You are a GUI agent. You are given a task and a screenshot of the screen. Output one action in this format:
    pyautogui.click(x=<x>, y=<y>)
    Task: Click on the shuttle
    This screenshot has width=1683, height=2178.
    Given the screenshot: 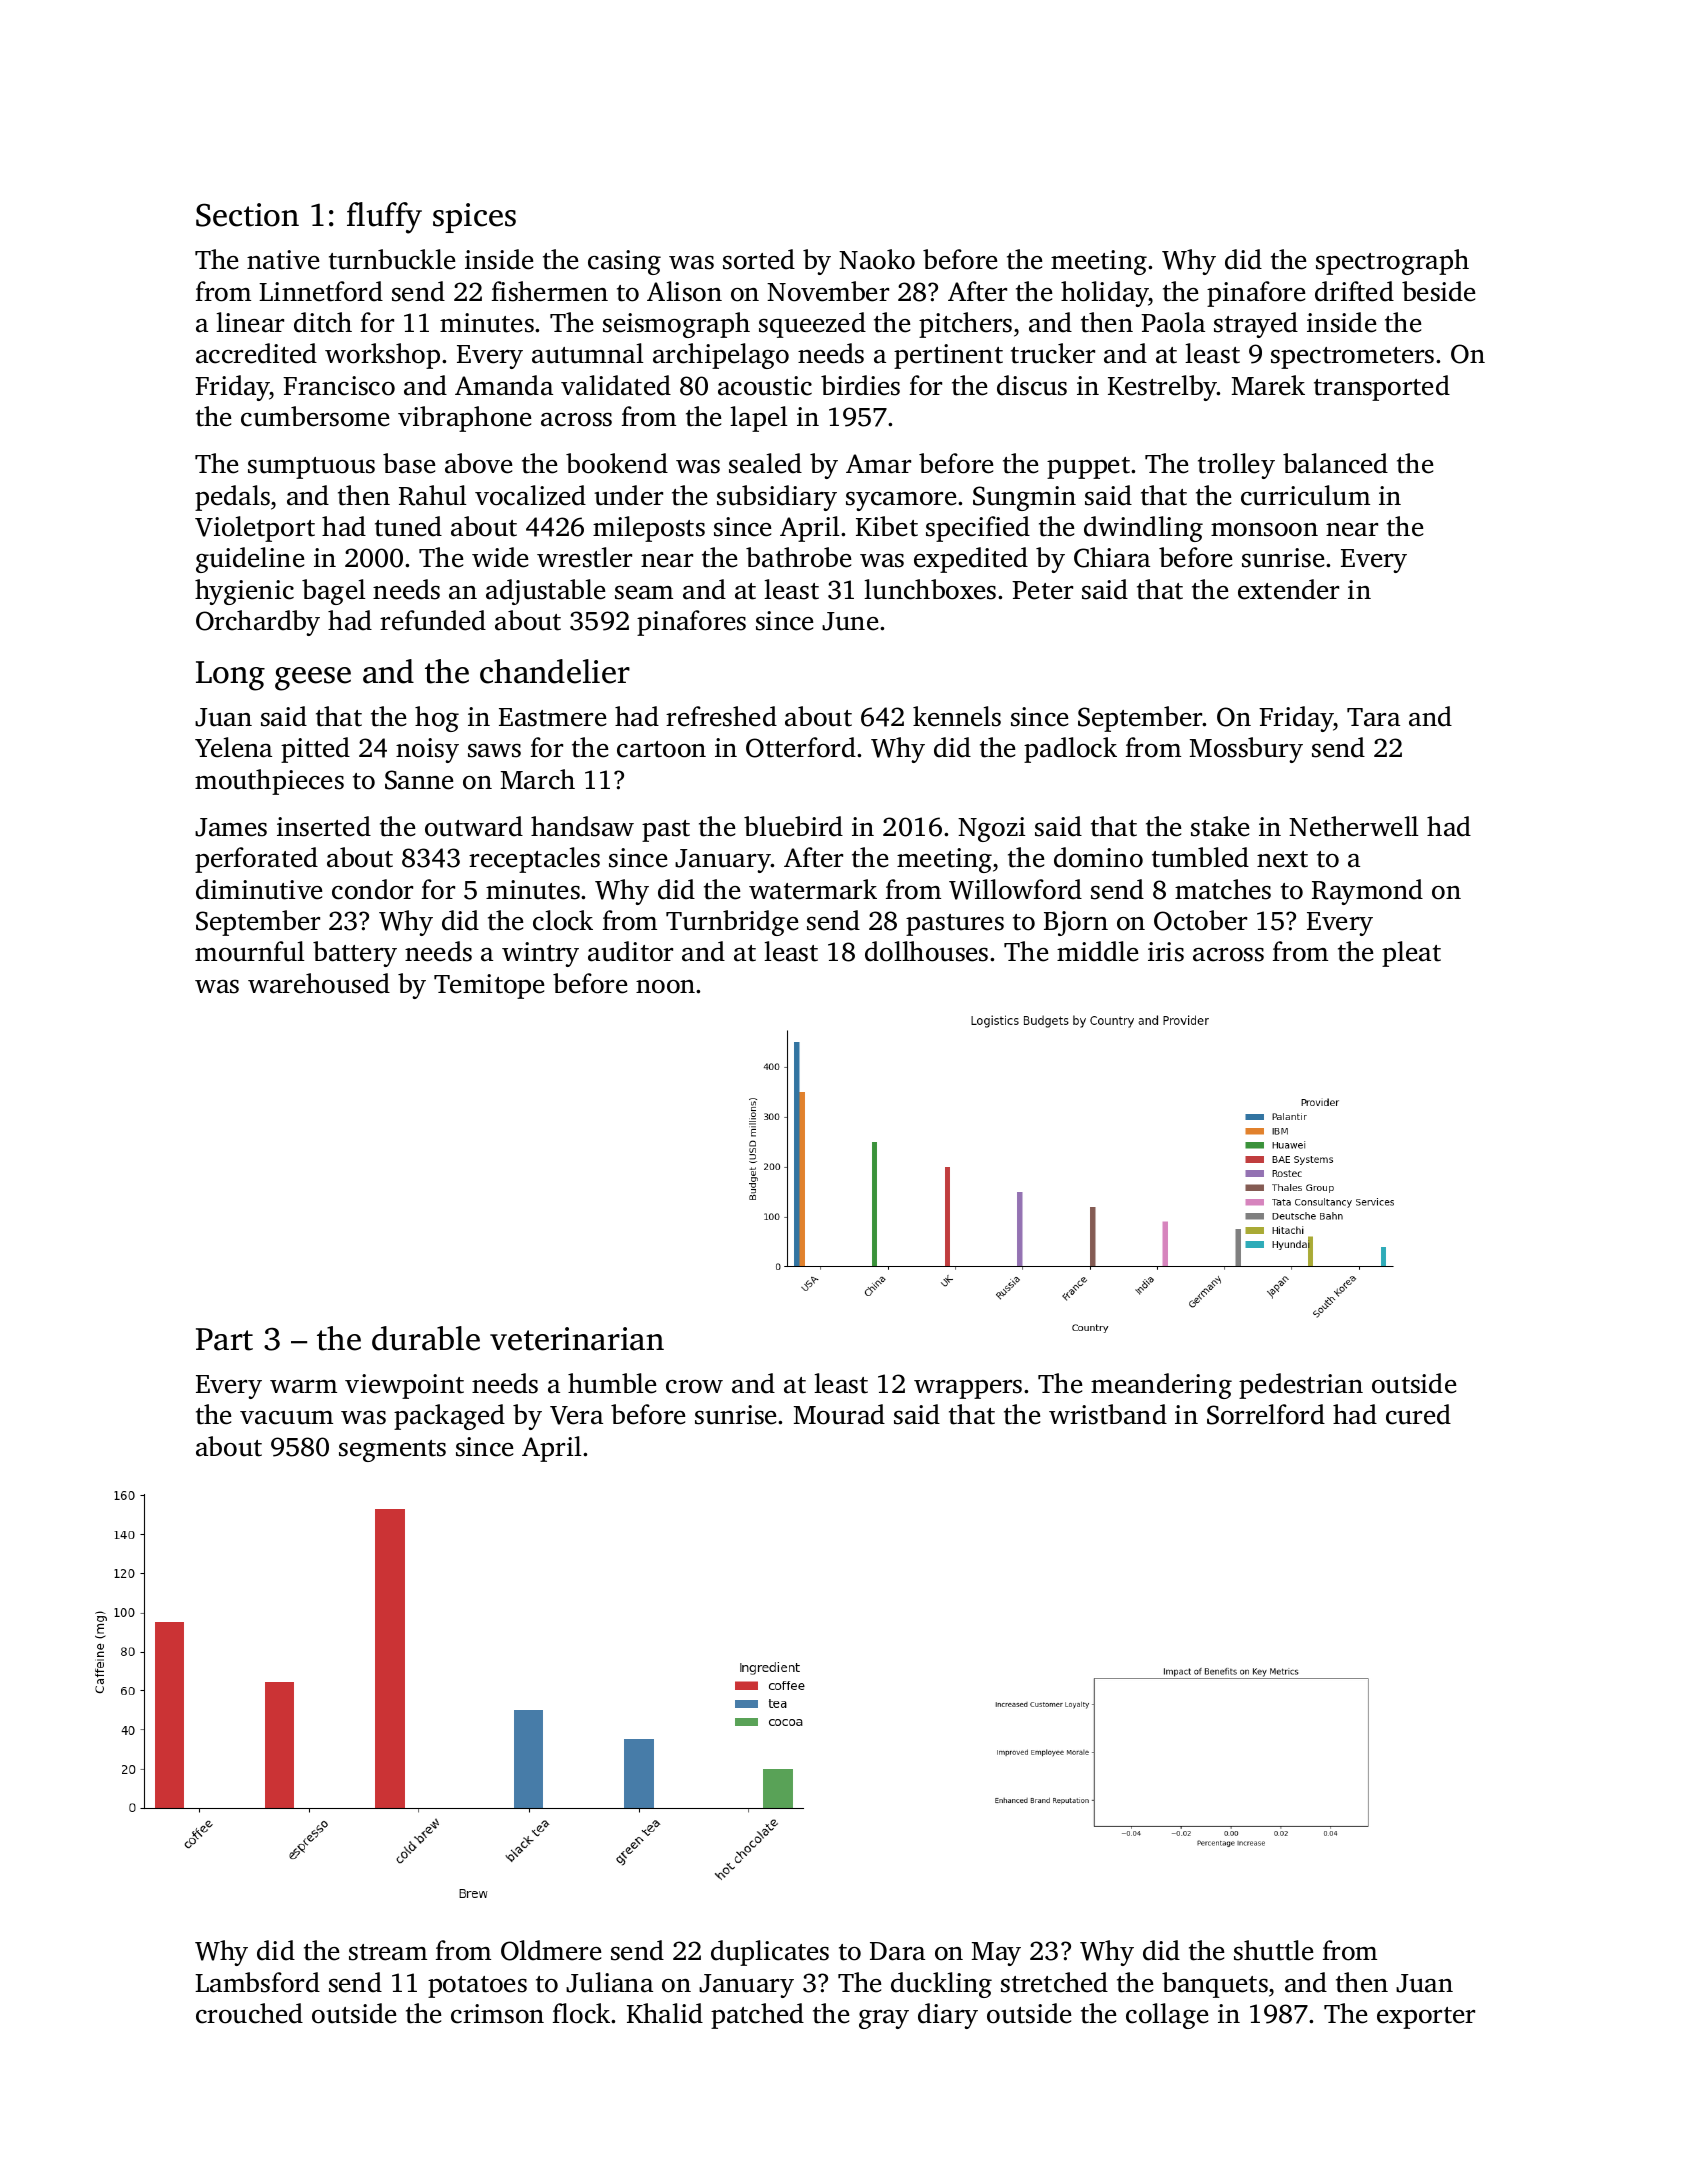 What is the action you would take?
    pyautogui.click(x=1273, y=1950)
